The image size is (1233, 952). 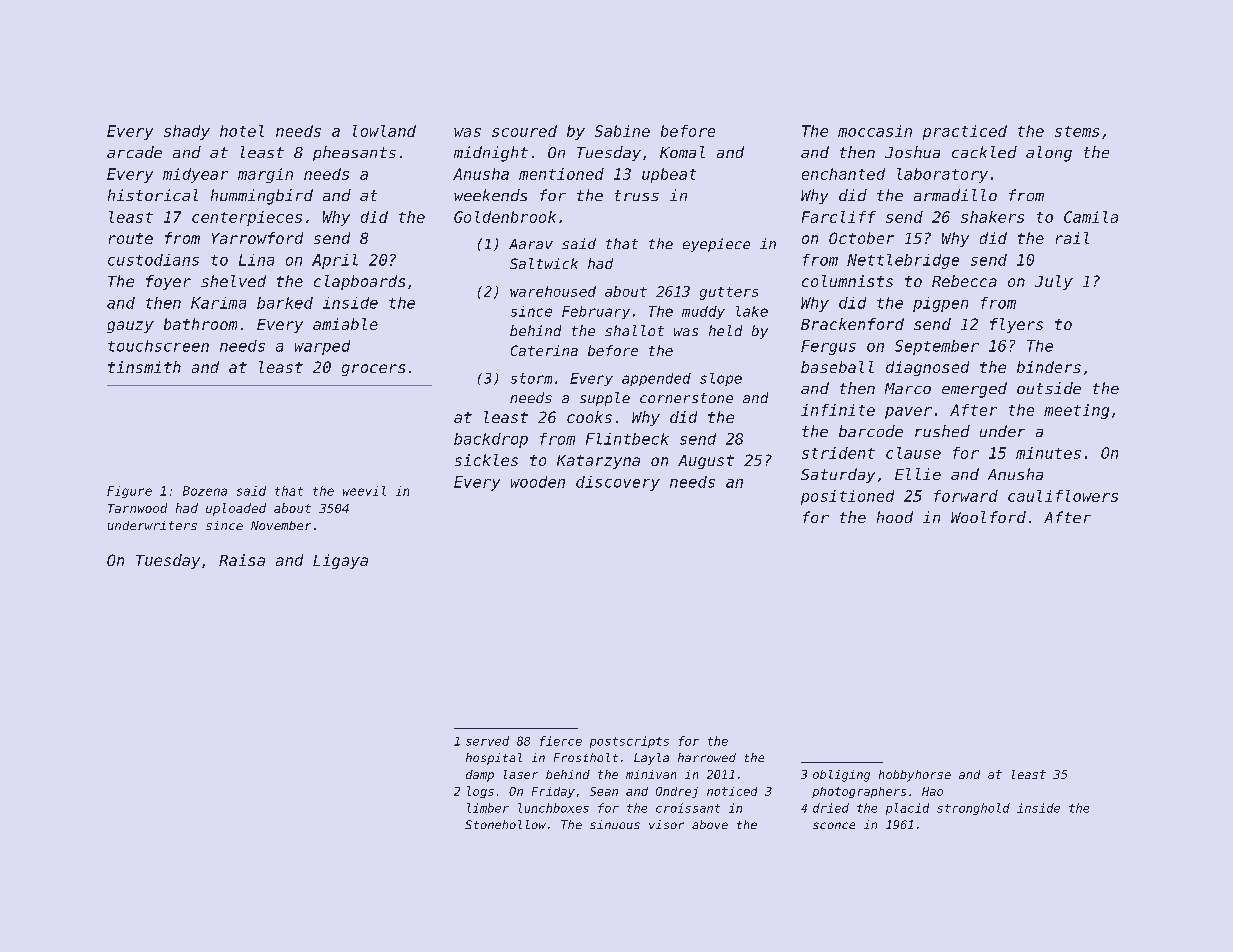 What do you see at coordinates (256, 260) in the screenshot?
I see `Lina` at bounding box center [256, 260].
